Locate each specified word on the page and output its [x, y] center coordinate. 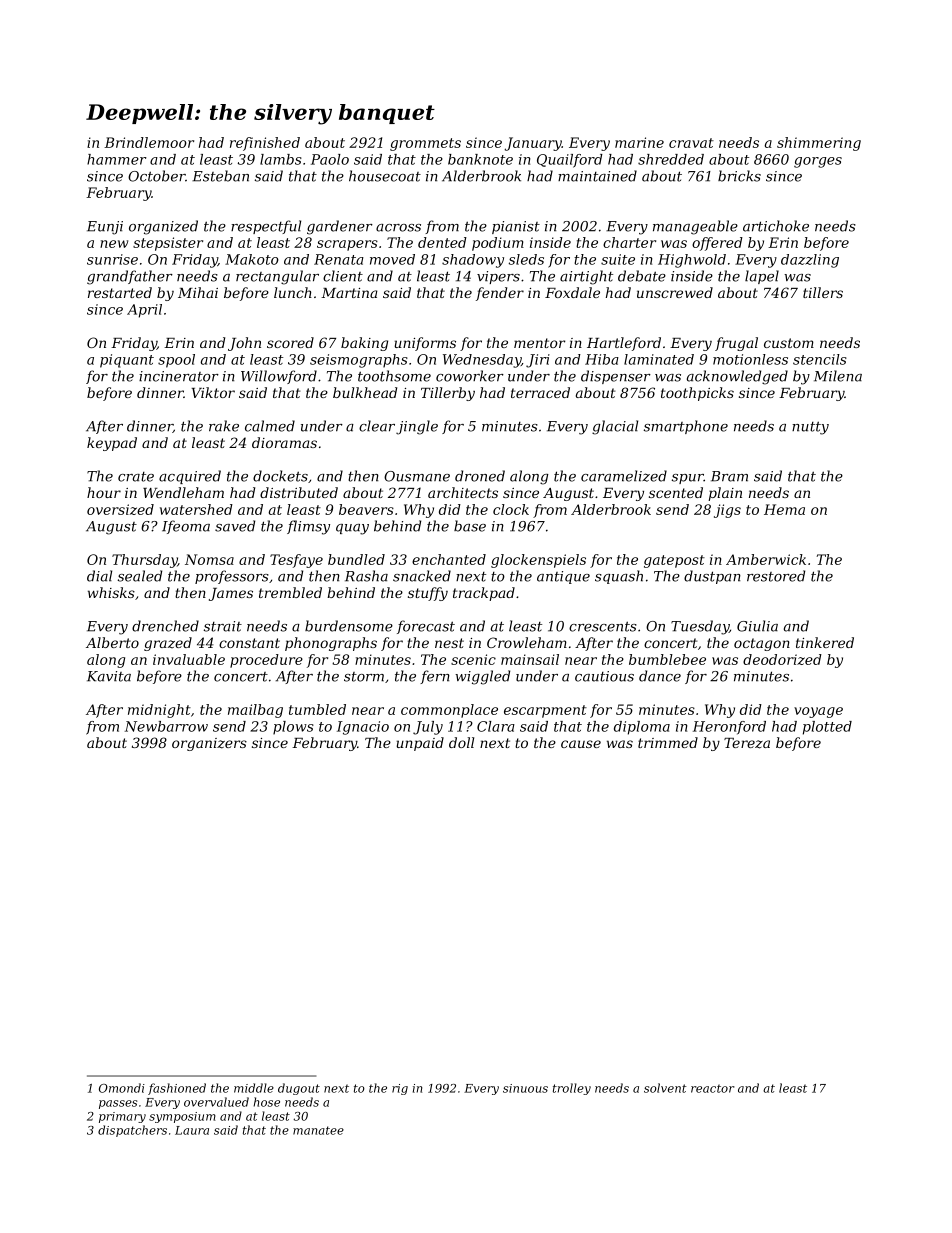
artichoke [776, 226]
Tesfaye [296, 561]
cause [581, 744]
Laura [192, 1130]
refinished [265, 144]
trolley [572, 1089]
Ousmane [417, 476]
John [244, 344]
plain [725, 494]
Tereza [747, 743]
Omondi [122, 1088]
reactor [713, 1088]
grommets [425, 144]
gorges [818, 162]
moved [392, 259]
